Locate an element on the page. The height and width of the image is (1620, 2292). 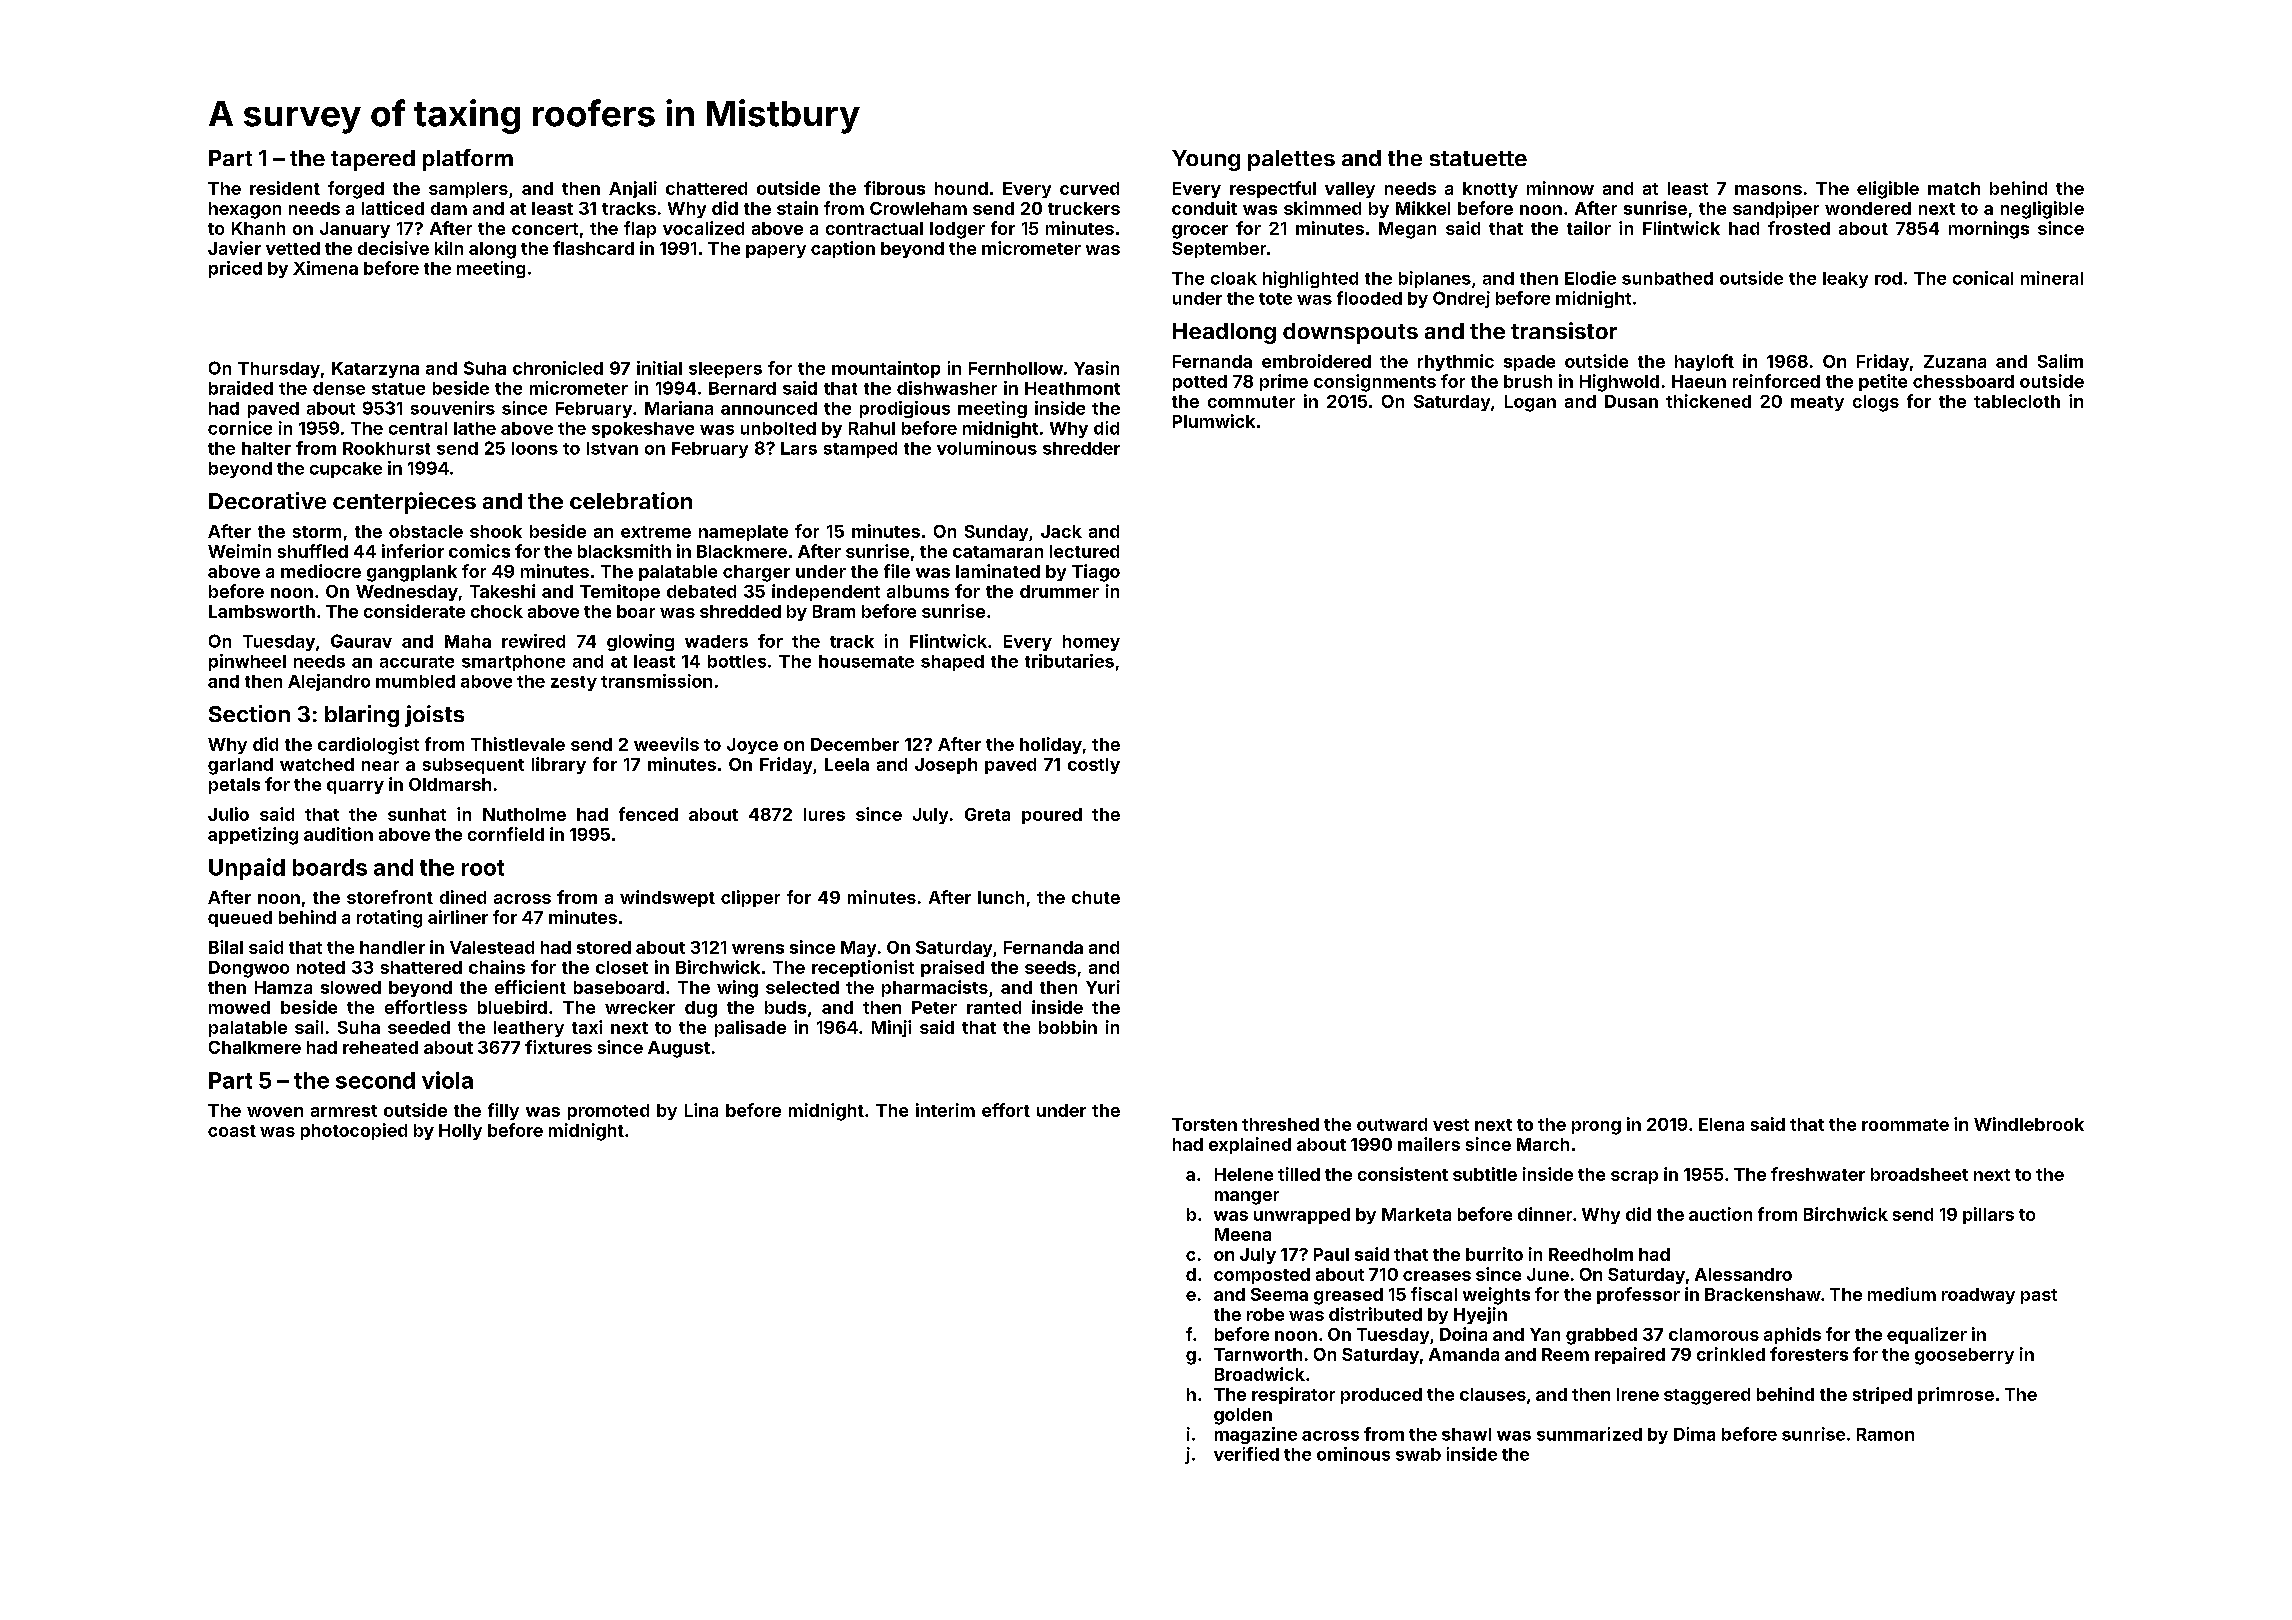
cardiologist is located at coordinates (368, 746).
